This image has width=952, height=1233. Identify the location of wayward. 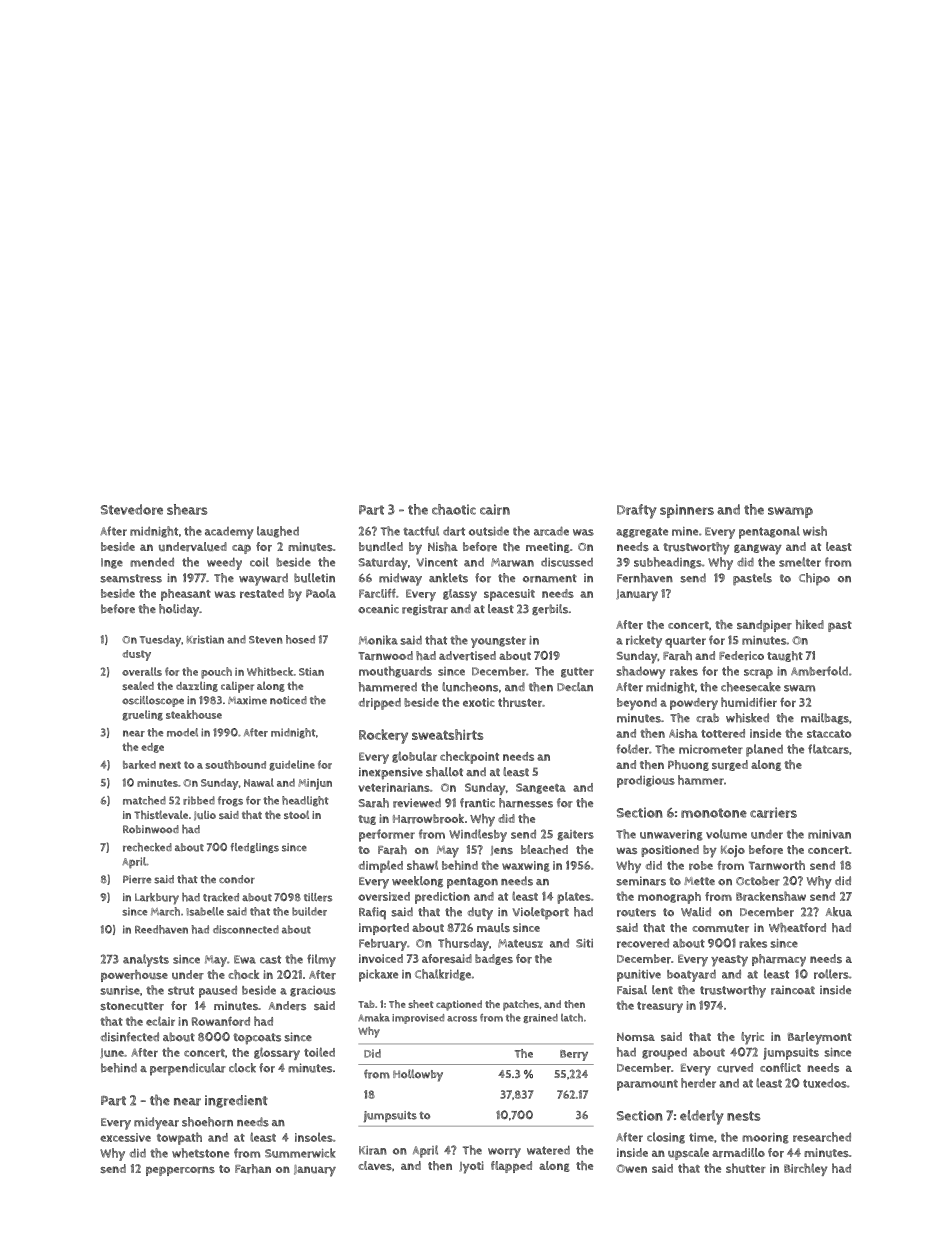
(263, 579).
